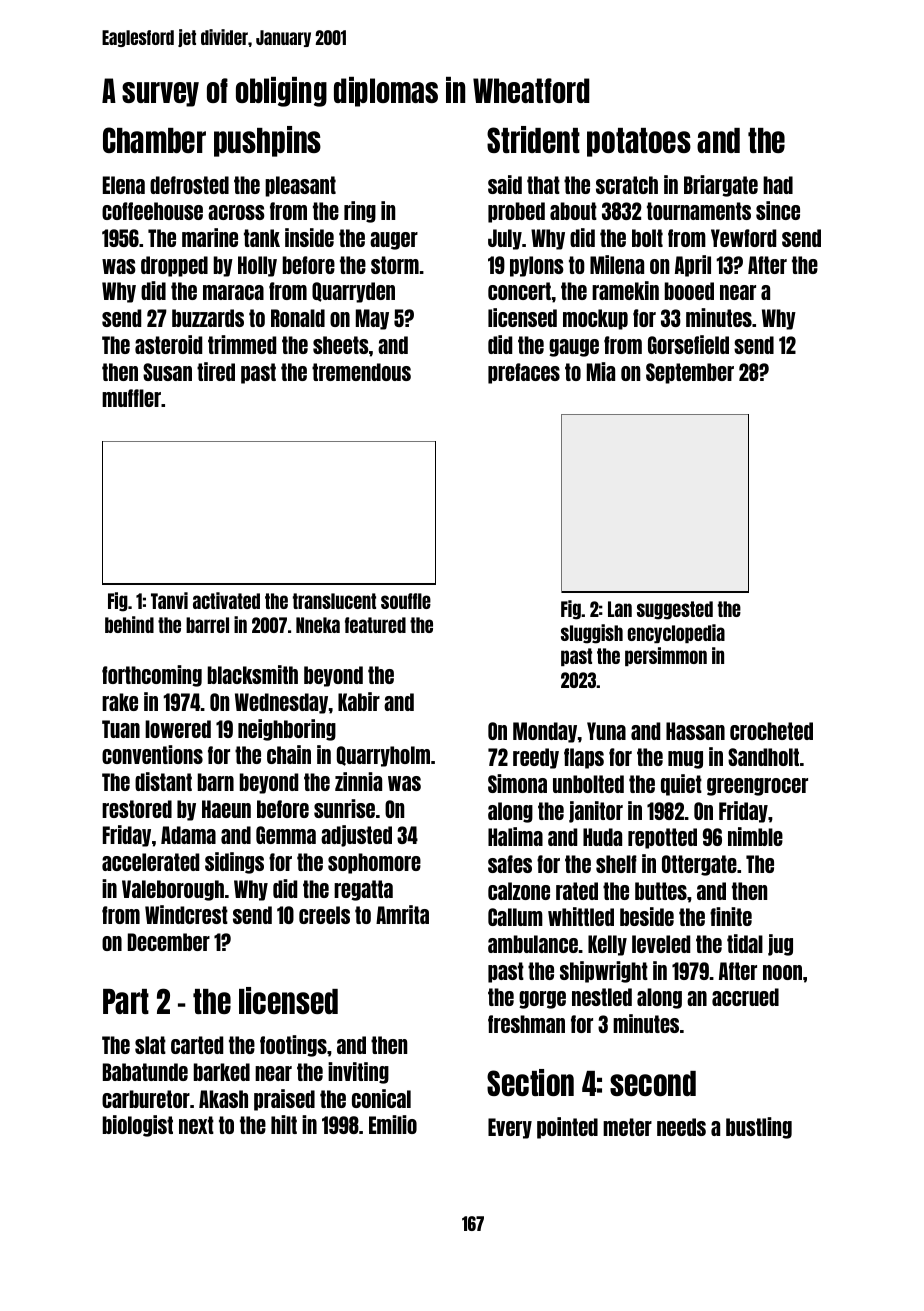 The image size is (924, 1311). I want to click on suggested, so click(675, 610).
